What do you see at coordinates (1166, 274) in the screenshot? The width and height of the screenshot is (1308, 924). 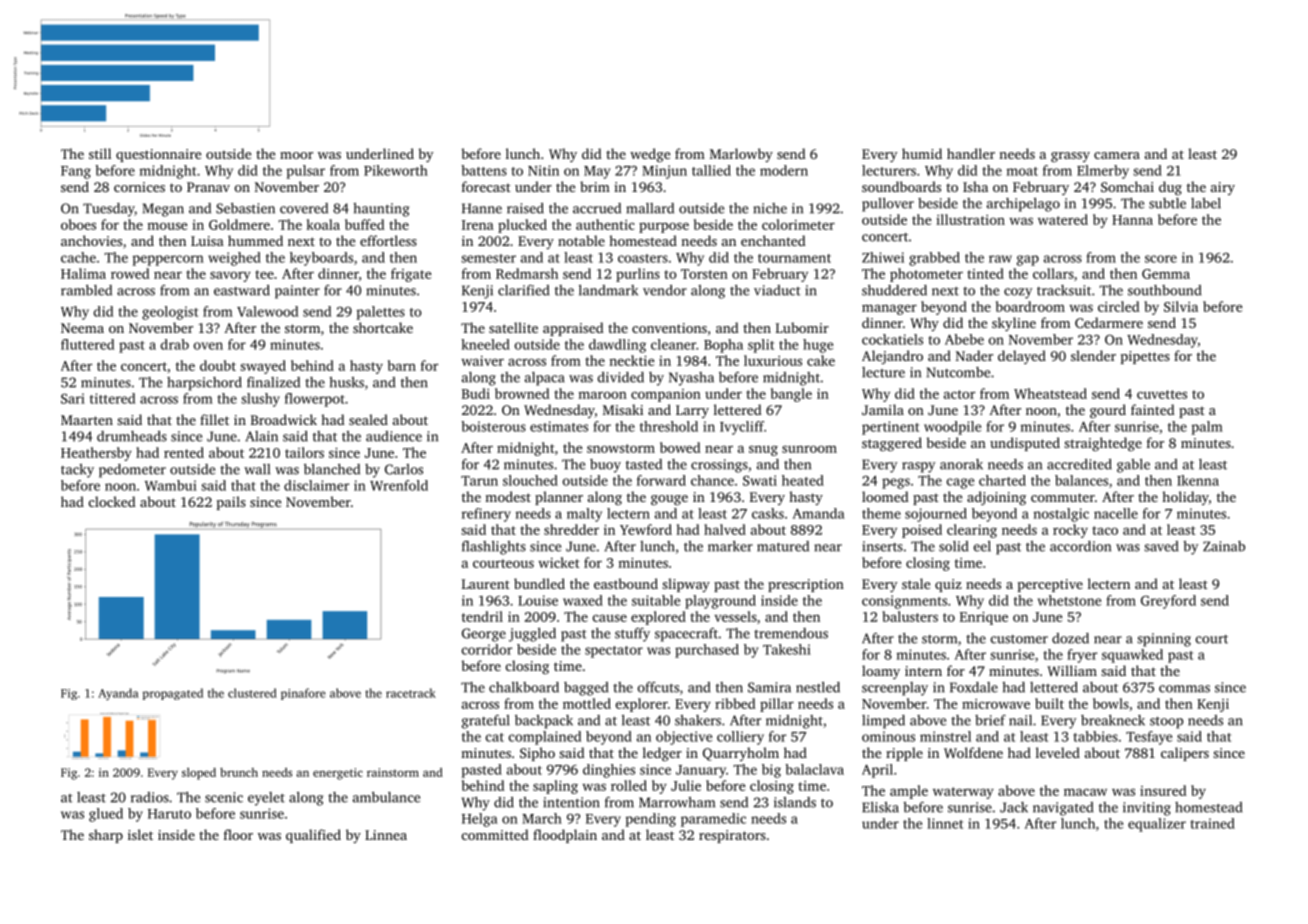 I see `Gemma` at bounding box center [1166, 274].
